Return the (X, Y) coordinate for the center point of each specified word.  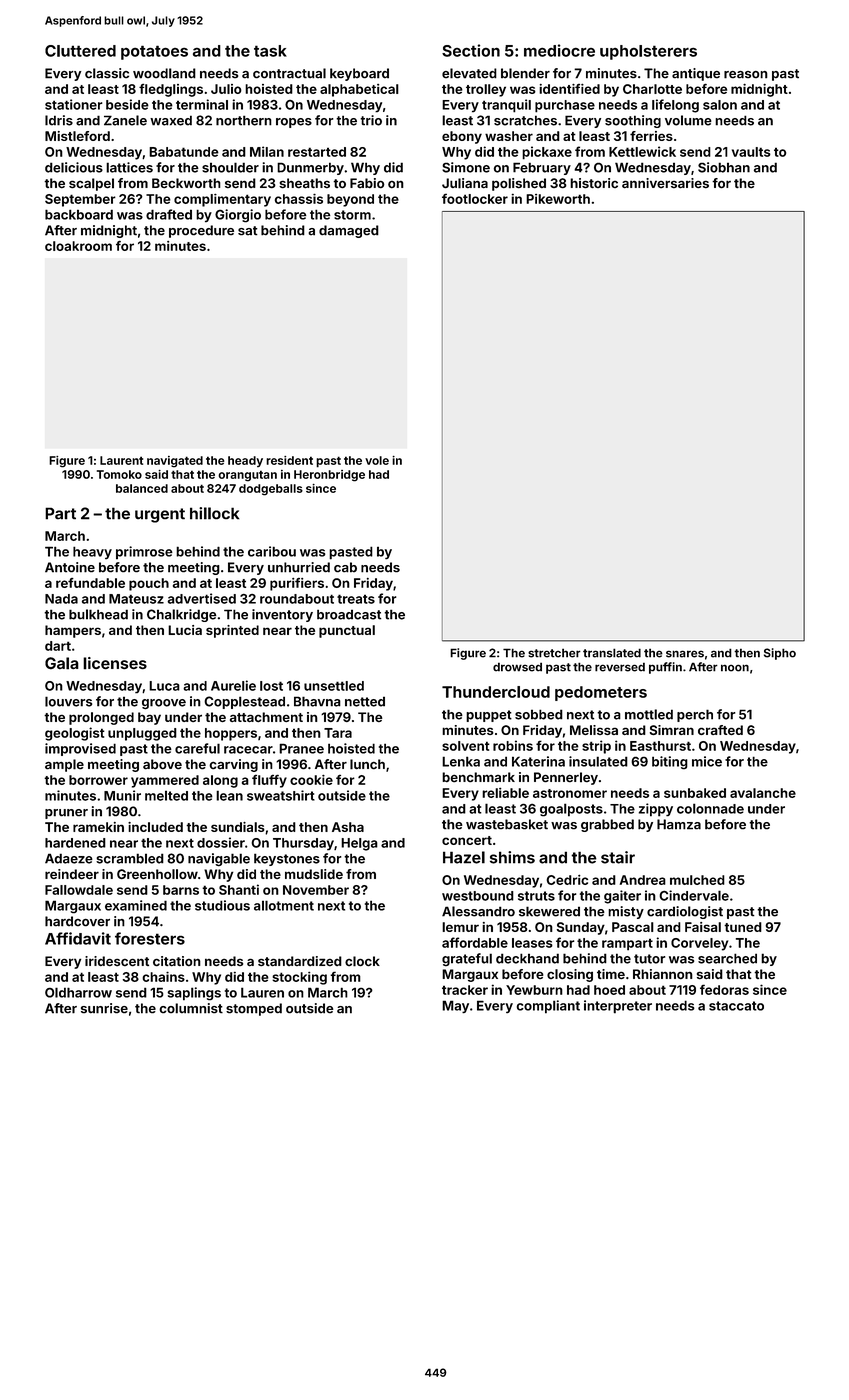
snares (685, 654)
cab (345, 567)
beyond (350, 200)
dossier (221, 842)
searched (727, 958)
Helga (359, 844)
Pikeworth (558, 199)
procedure (201, 231)
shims (512, 857)
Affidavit (78, 938)
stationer (74, 104)
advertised (202, 598)
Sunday (581, 928)
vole (377, 460)
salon (720, 105)
